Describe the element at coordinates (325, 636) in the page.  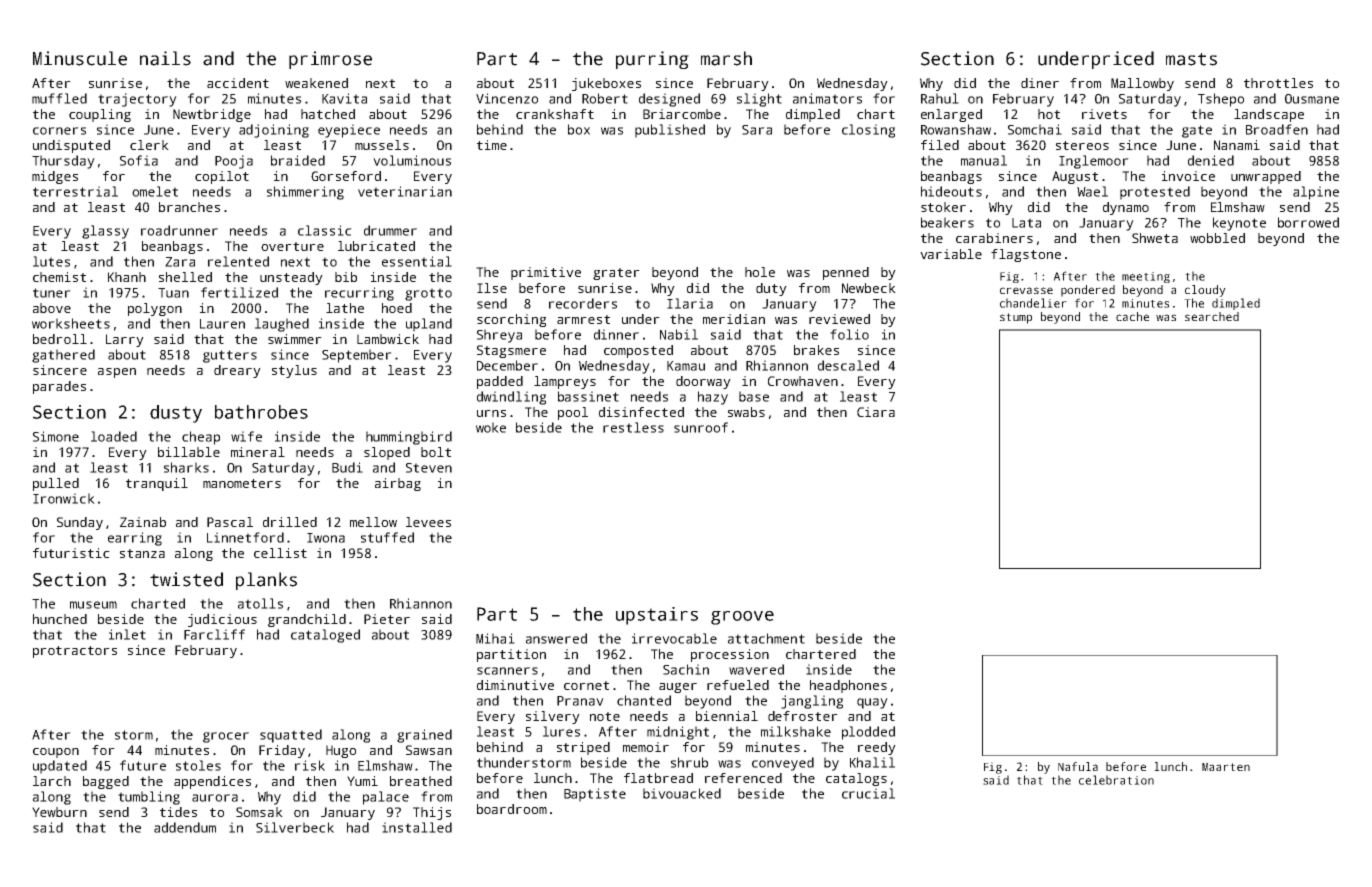
I see `cataloged` at that location.
